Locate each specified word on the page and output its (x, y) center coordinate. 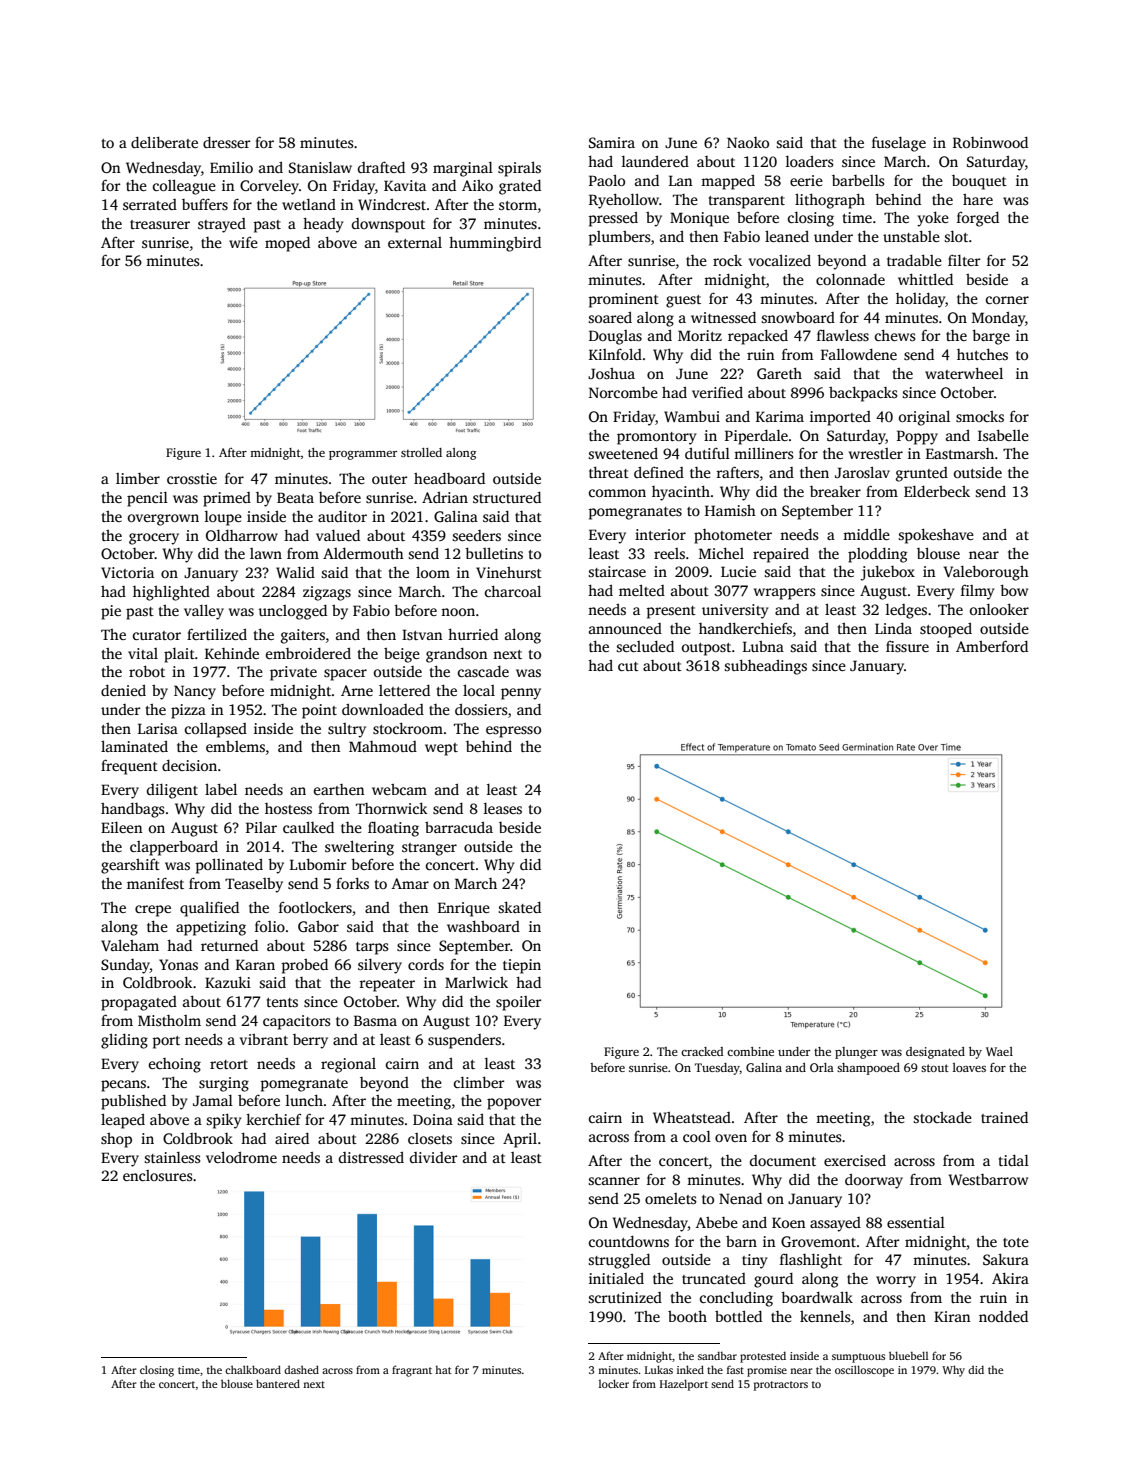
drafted (381, 167)
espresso (513, 732)
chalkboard (253, 1369)
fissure (907, 646)
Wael (999, 1051)
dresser (226, 142)
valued (338, 535)
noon (458, 612)
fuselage (899, 144)
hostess (288, 808)
